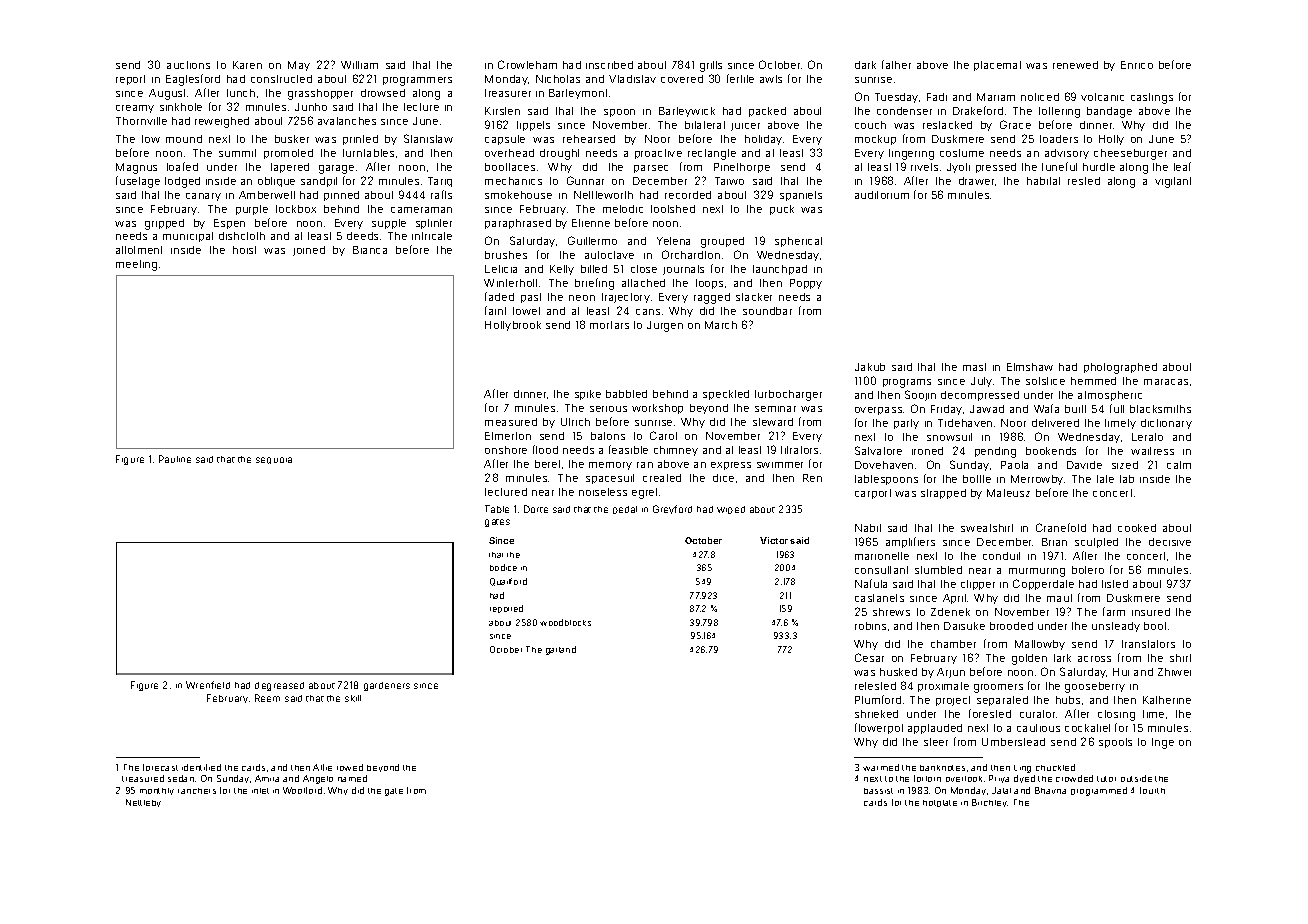 The width and height of the page is (1308, 924). What do you see at coordinates (1116, 715) in the page?
I see `closing` at bounding box center [1116, 715].
